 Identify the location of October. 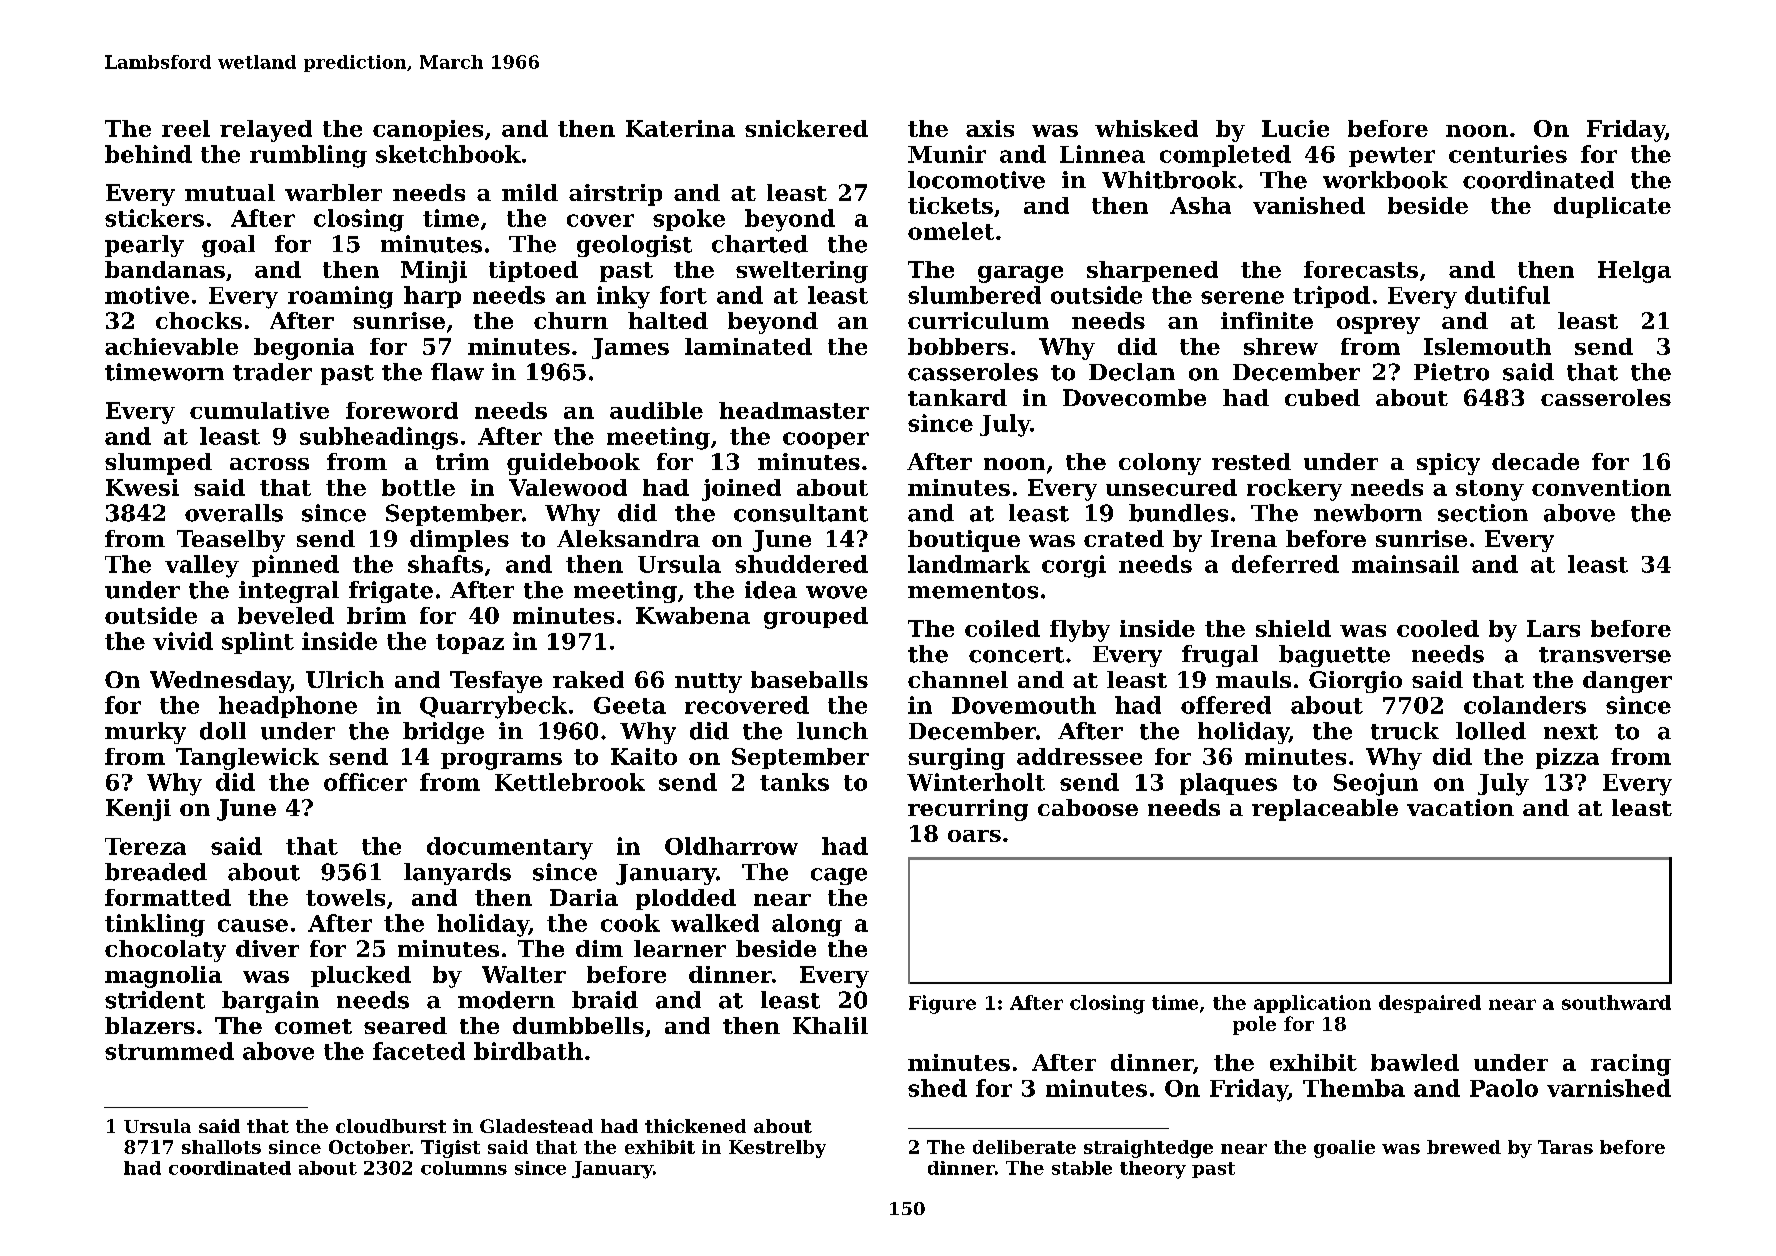
(369, 1147).
